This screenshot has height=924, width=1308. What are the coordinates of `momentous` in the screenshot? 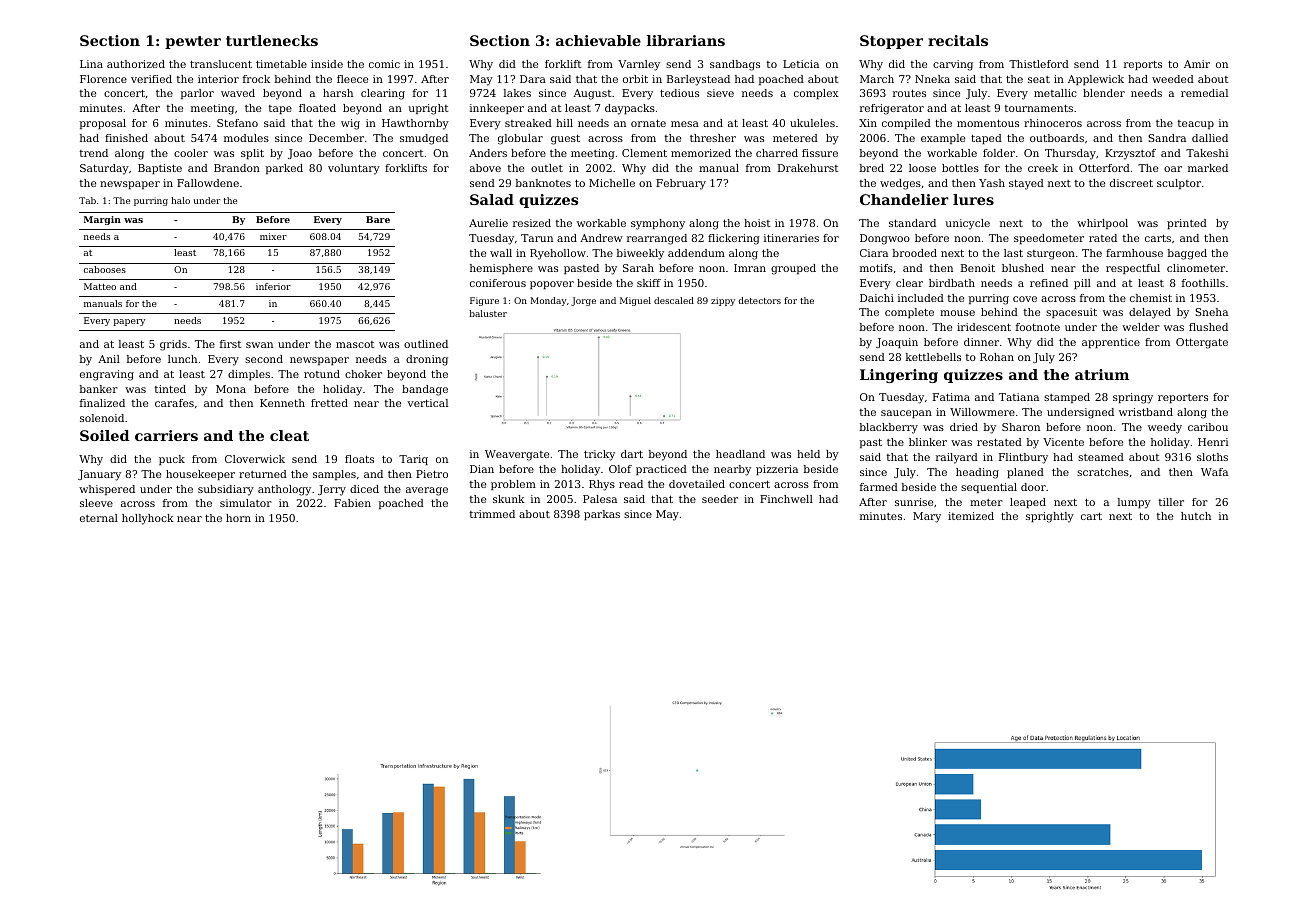 It's located at (988, 123).
